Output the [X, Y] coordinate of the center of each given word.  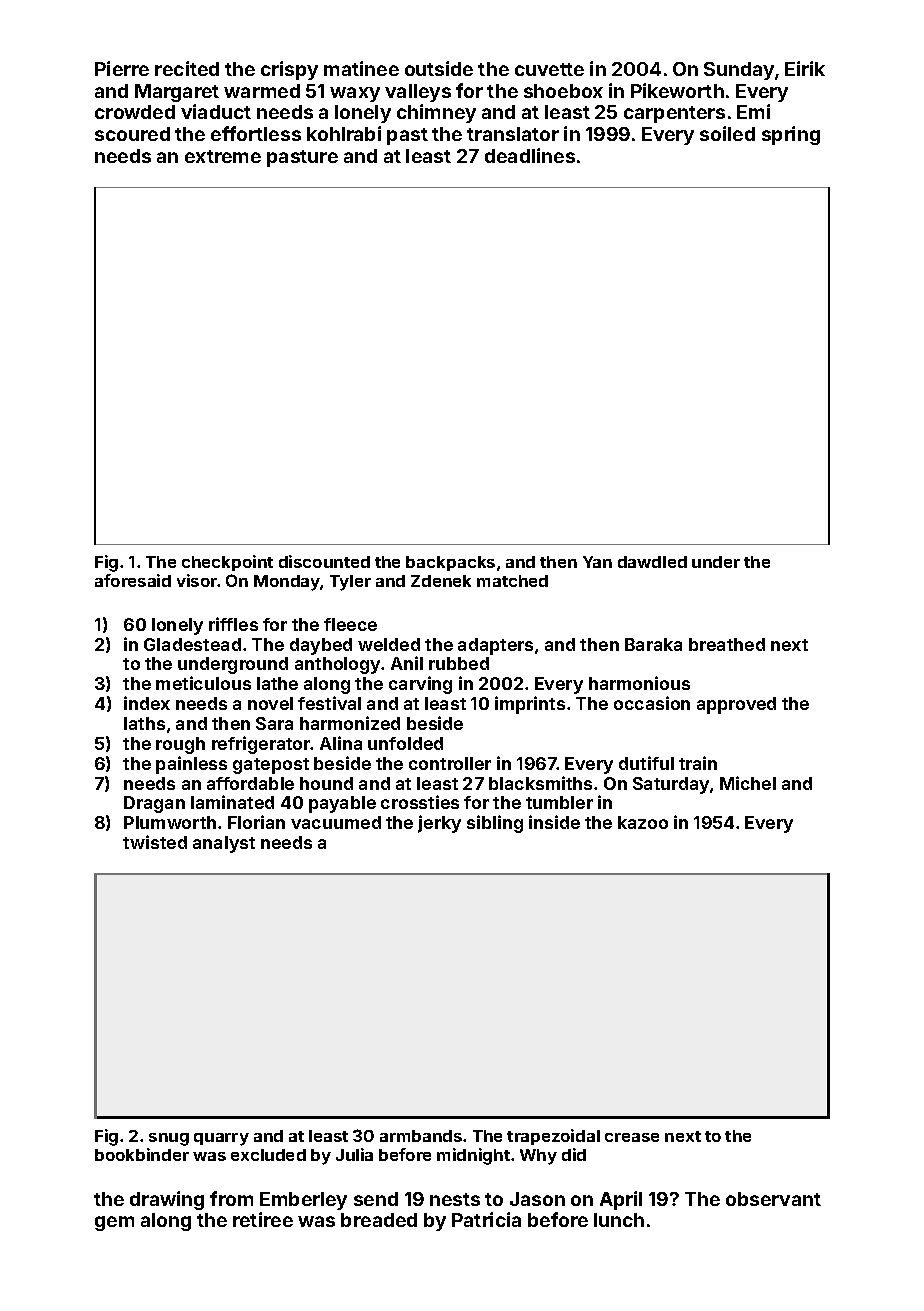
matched [512, 581]
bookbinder [142, 1154]
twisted [155, 842]
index [147, 703]
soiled [727, 133]
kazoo [643, 822]
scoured [132, 134]
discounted [324, 561]
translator [513, 134]
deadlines [530, 155]
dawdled [652, 562]
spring [791, 135]
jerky [439, 824]
